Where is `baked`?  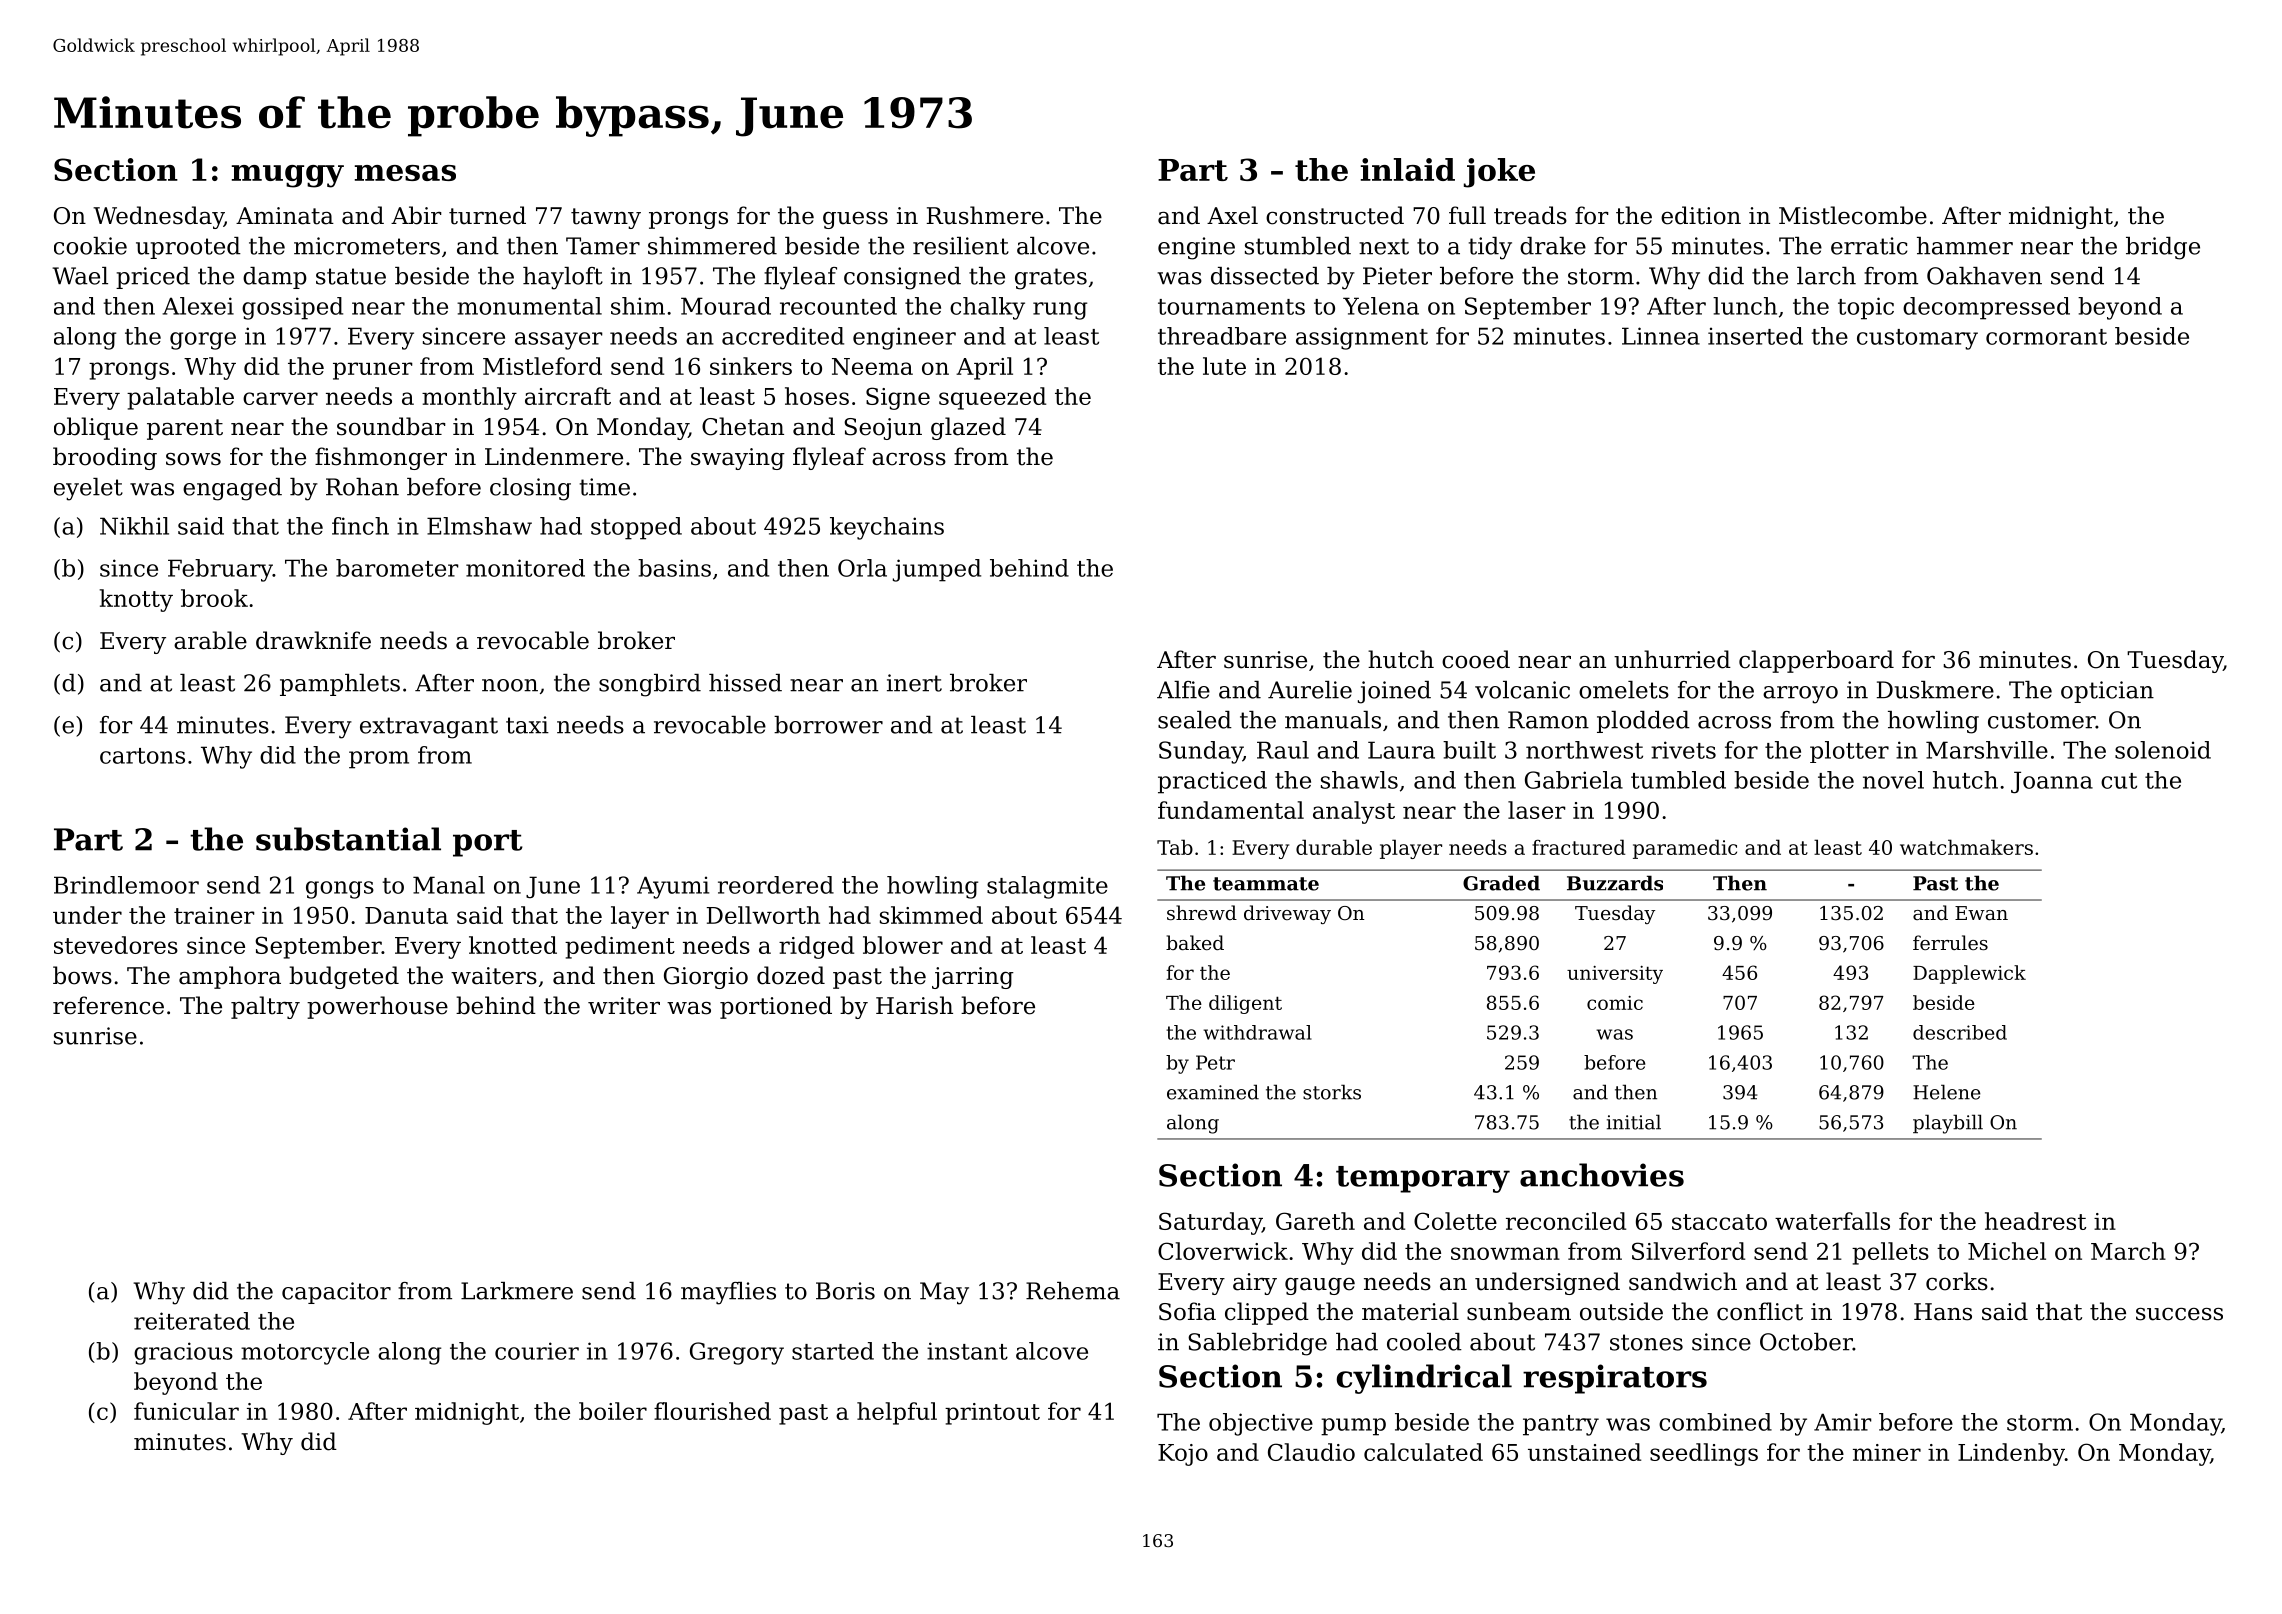
baked is located at coordinates (1195, 942).
